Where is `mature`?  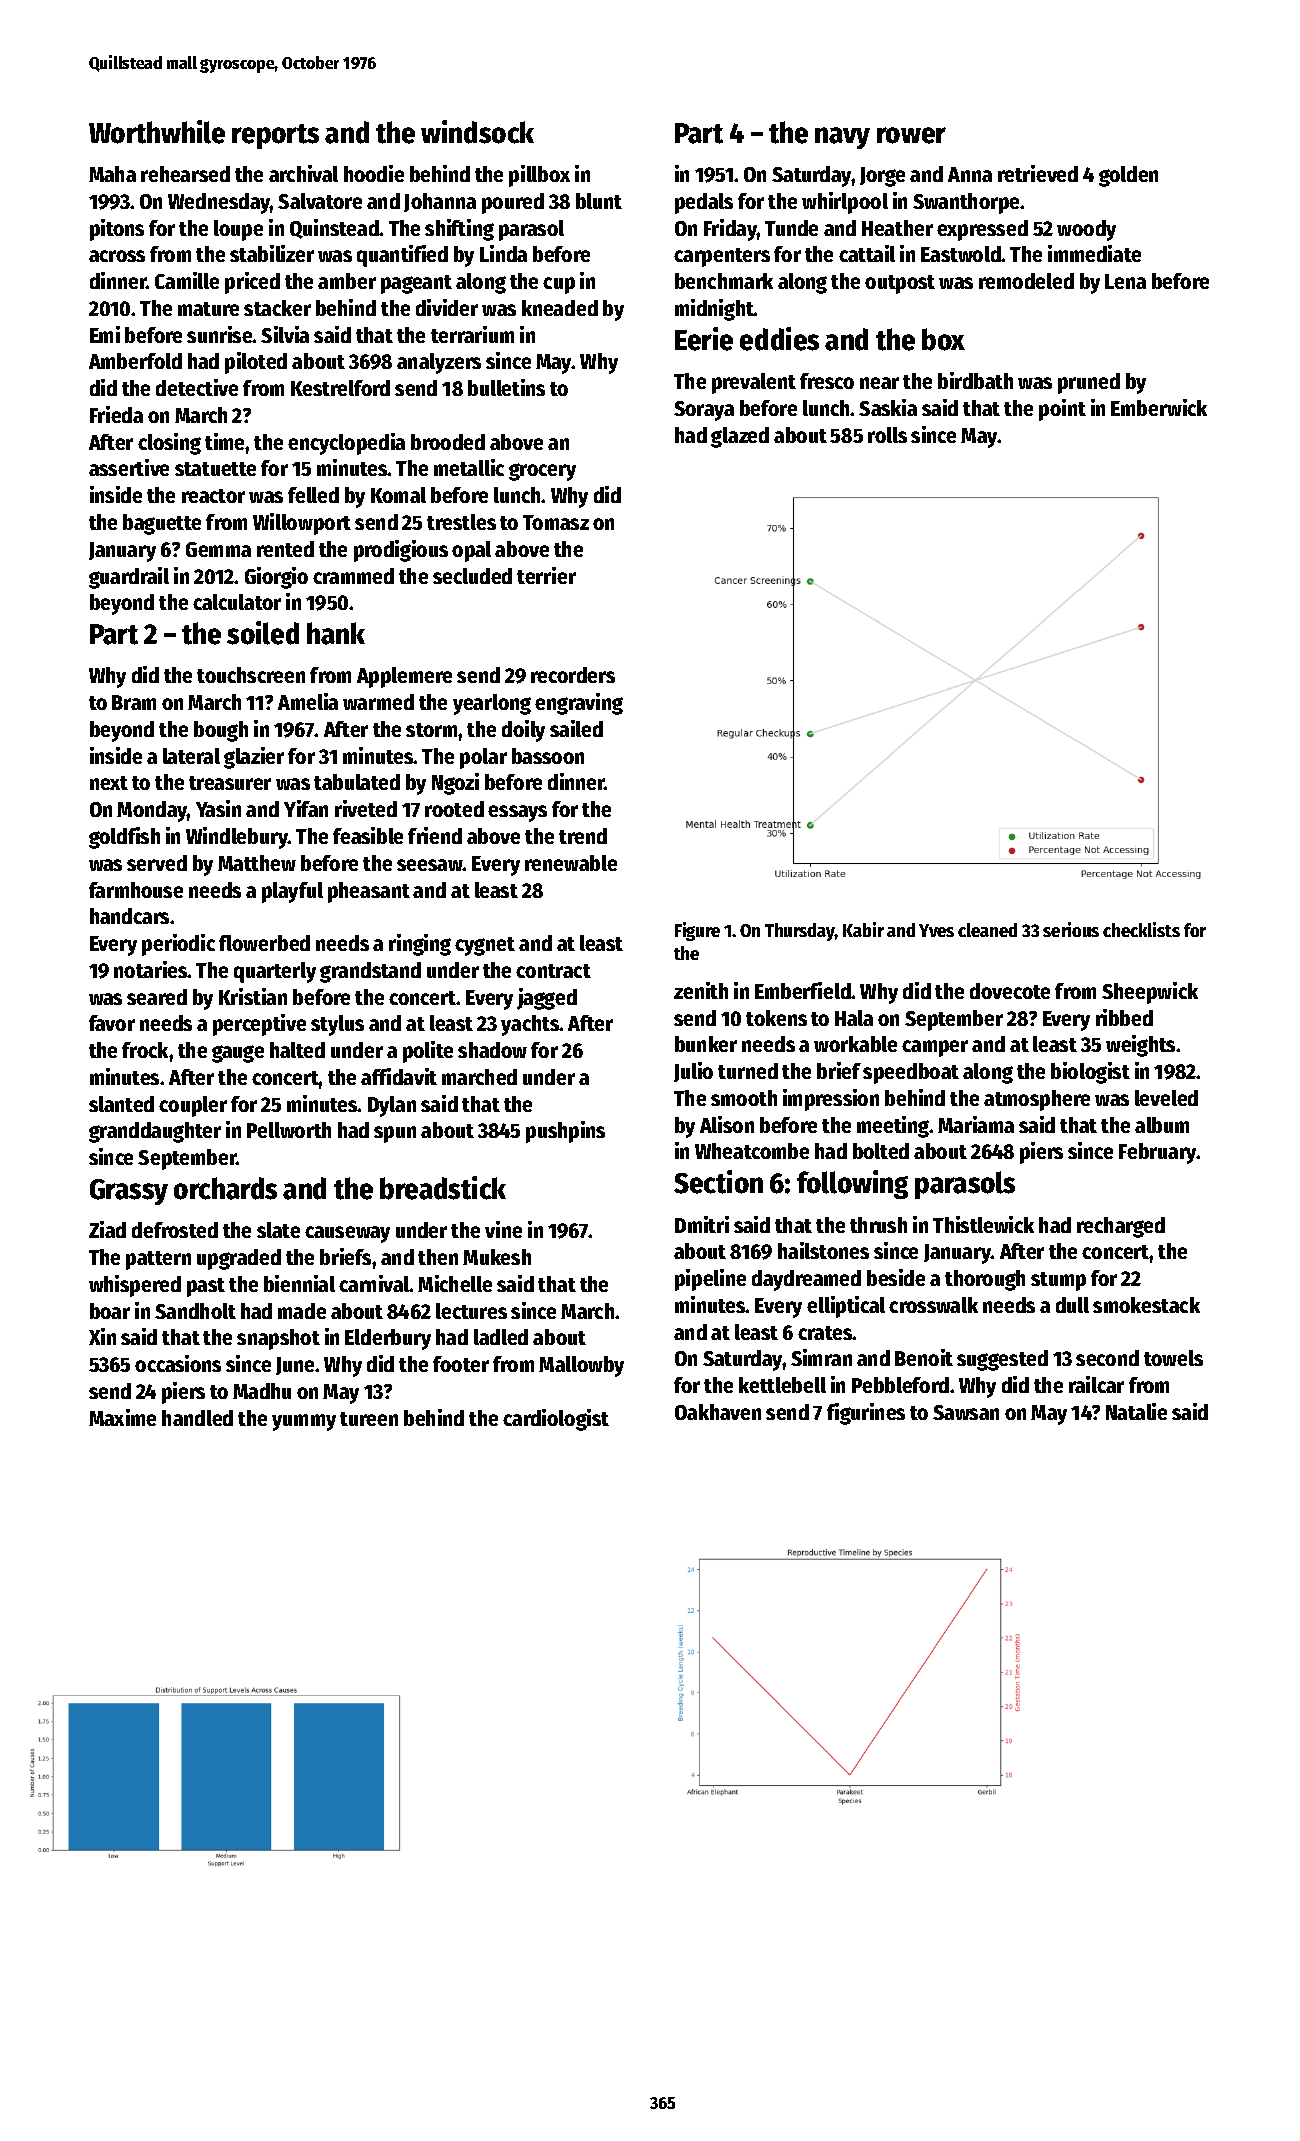
mature is located at coordinates (208, 309).
